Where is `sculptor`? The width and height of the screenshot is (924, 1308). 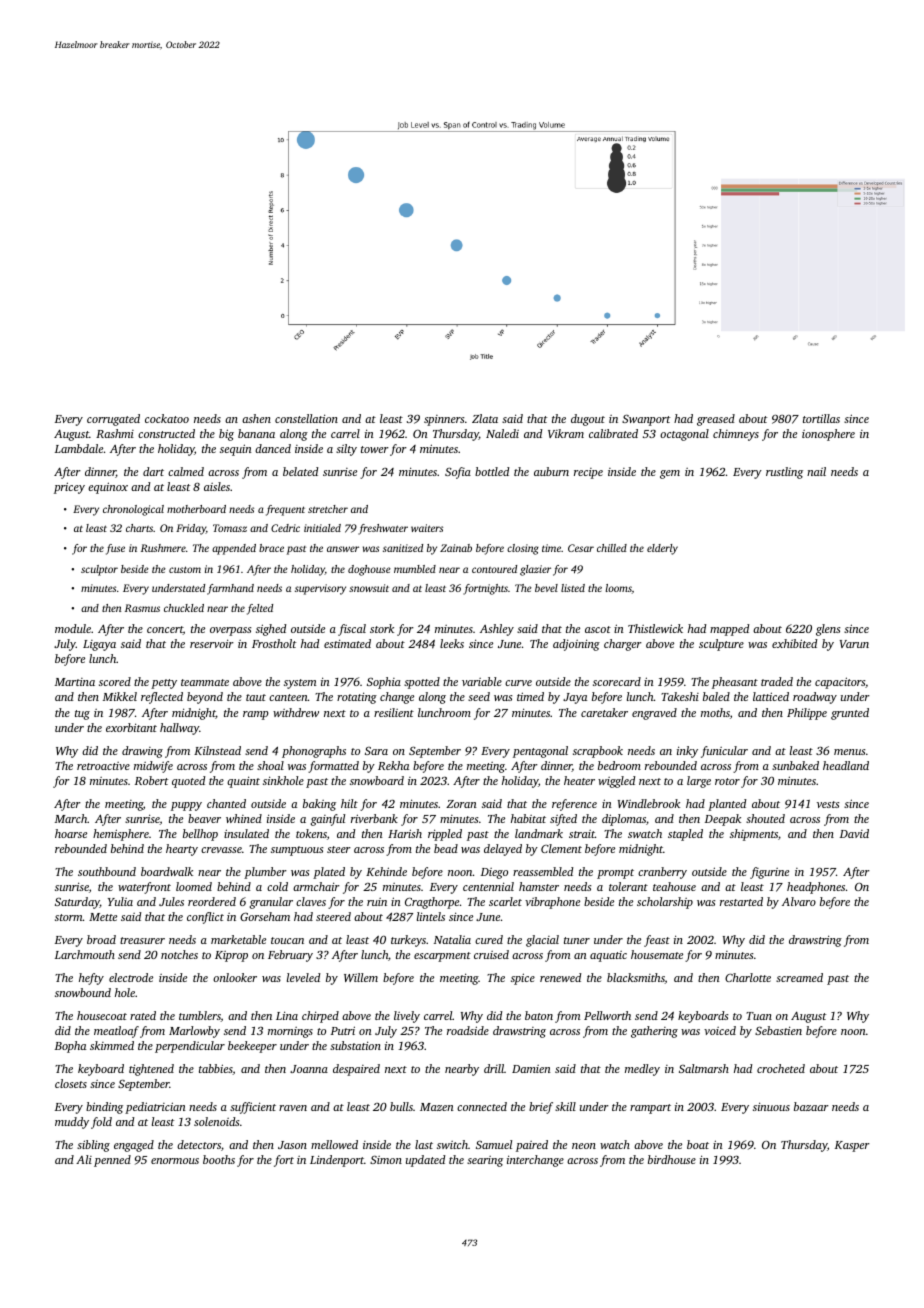 sculptor is located at coordinates (99, 570).
